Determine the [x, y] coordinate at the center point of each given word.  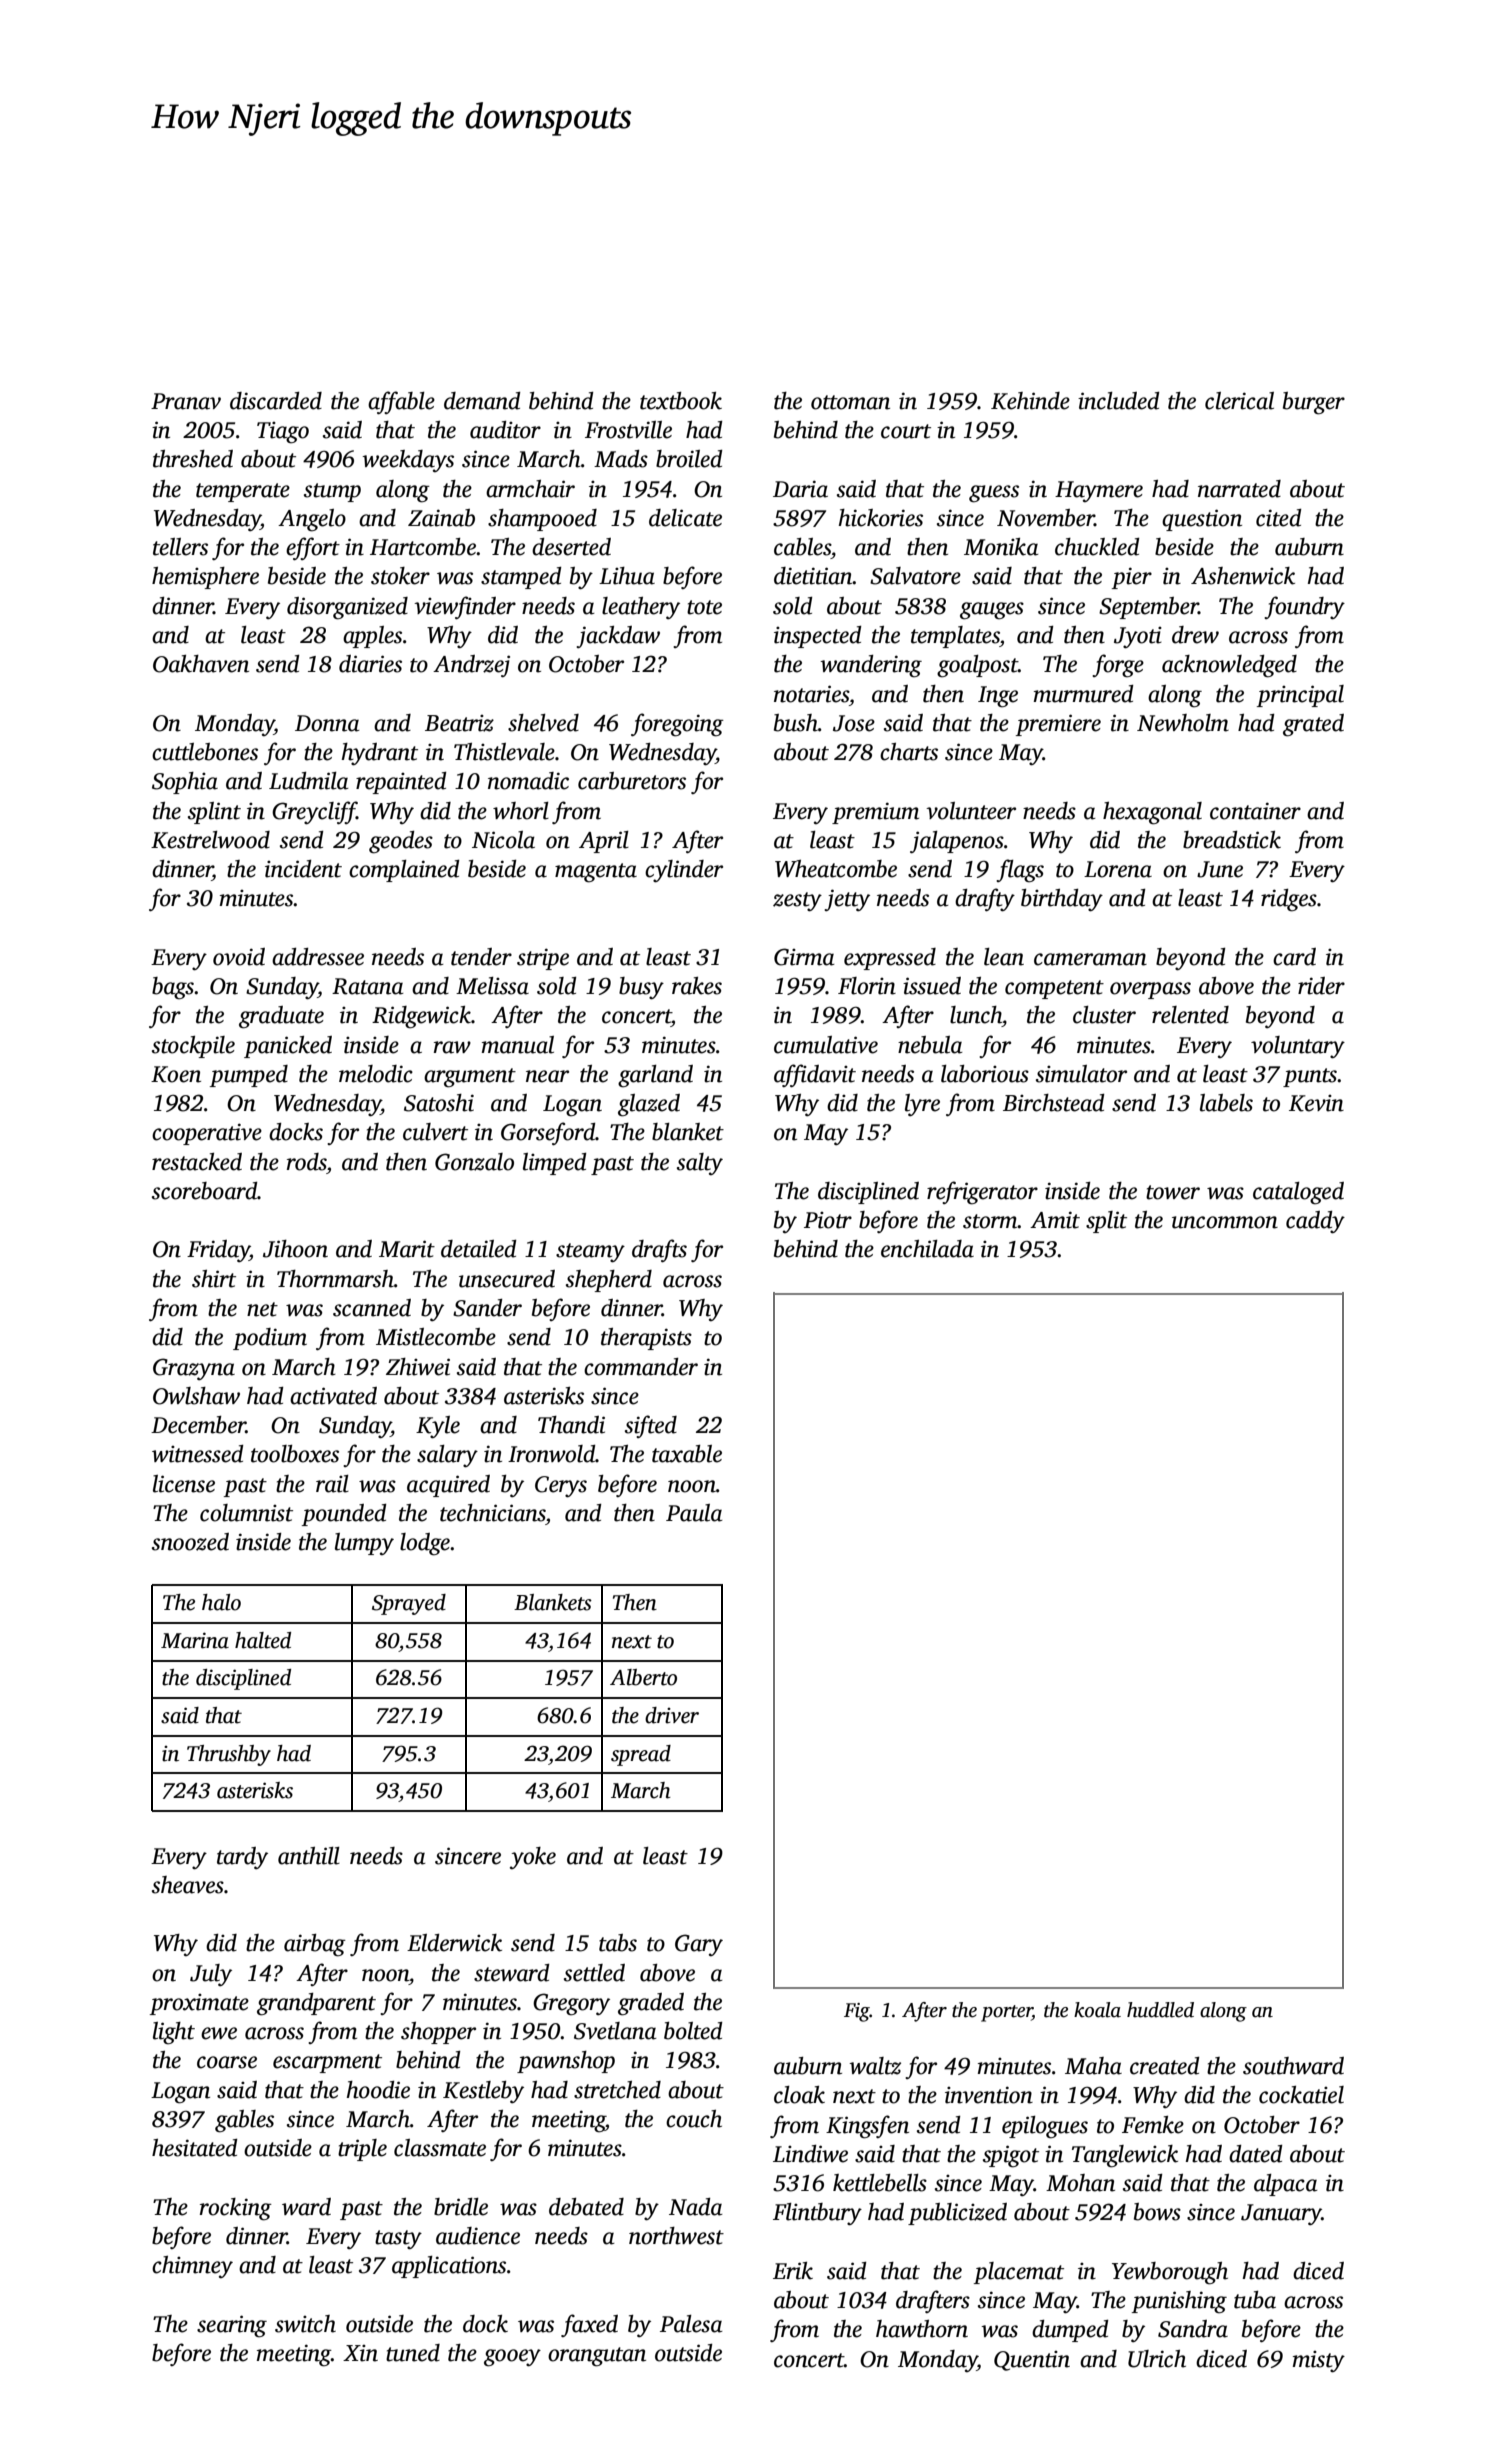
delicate [685, 518]
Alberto [643, 1677]
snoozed [190, 1542]
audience [478, 2236]
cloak [799, 2095]
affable [401, 402]
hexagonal [1152, 813]
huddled [1160, 2010]
